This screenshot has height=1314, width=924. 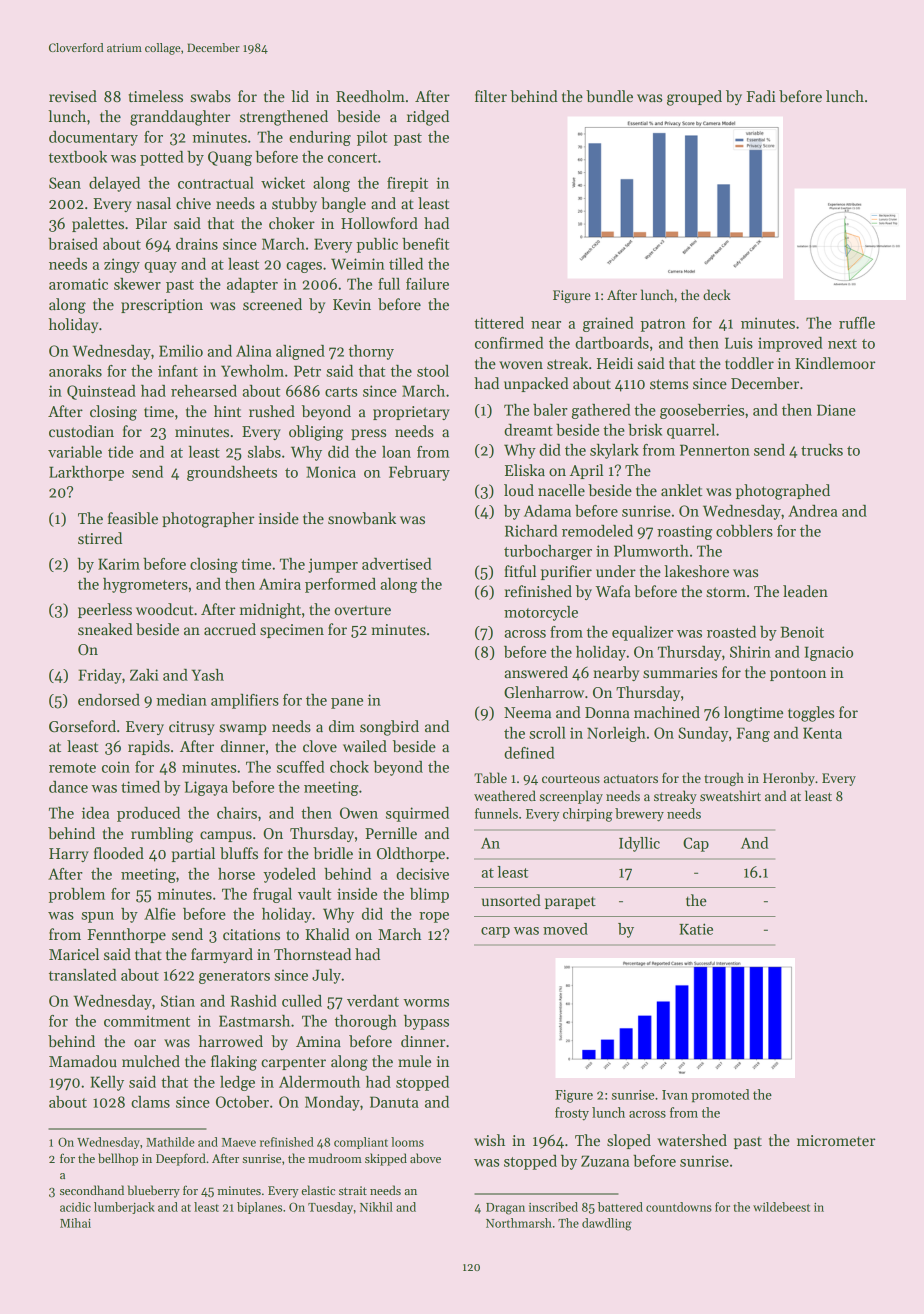 I want to click on summaries, so click(x=680, y=672).
